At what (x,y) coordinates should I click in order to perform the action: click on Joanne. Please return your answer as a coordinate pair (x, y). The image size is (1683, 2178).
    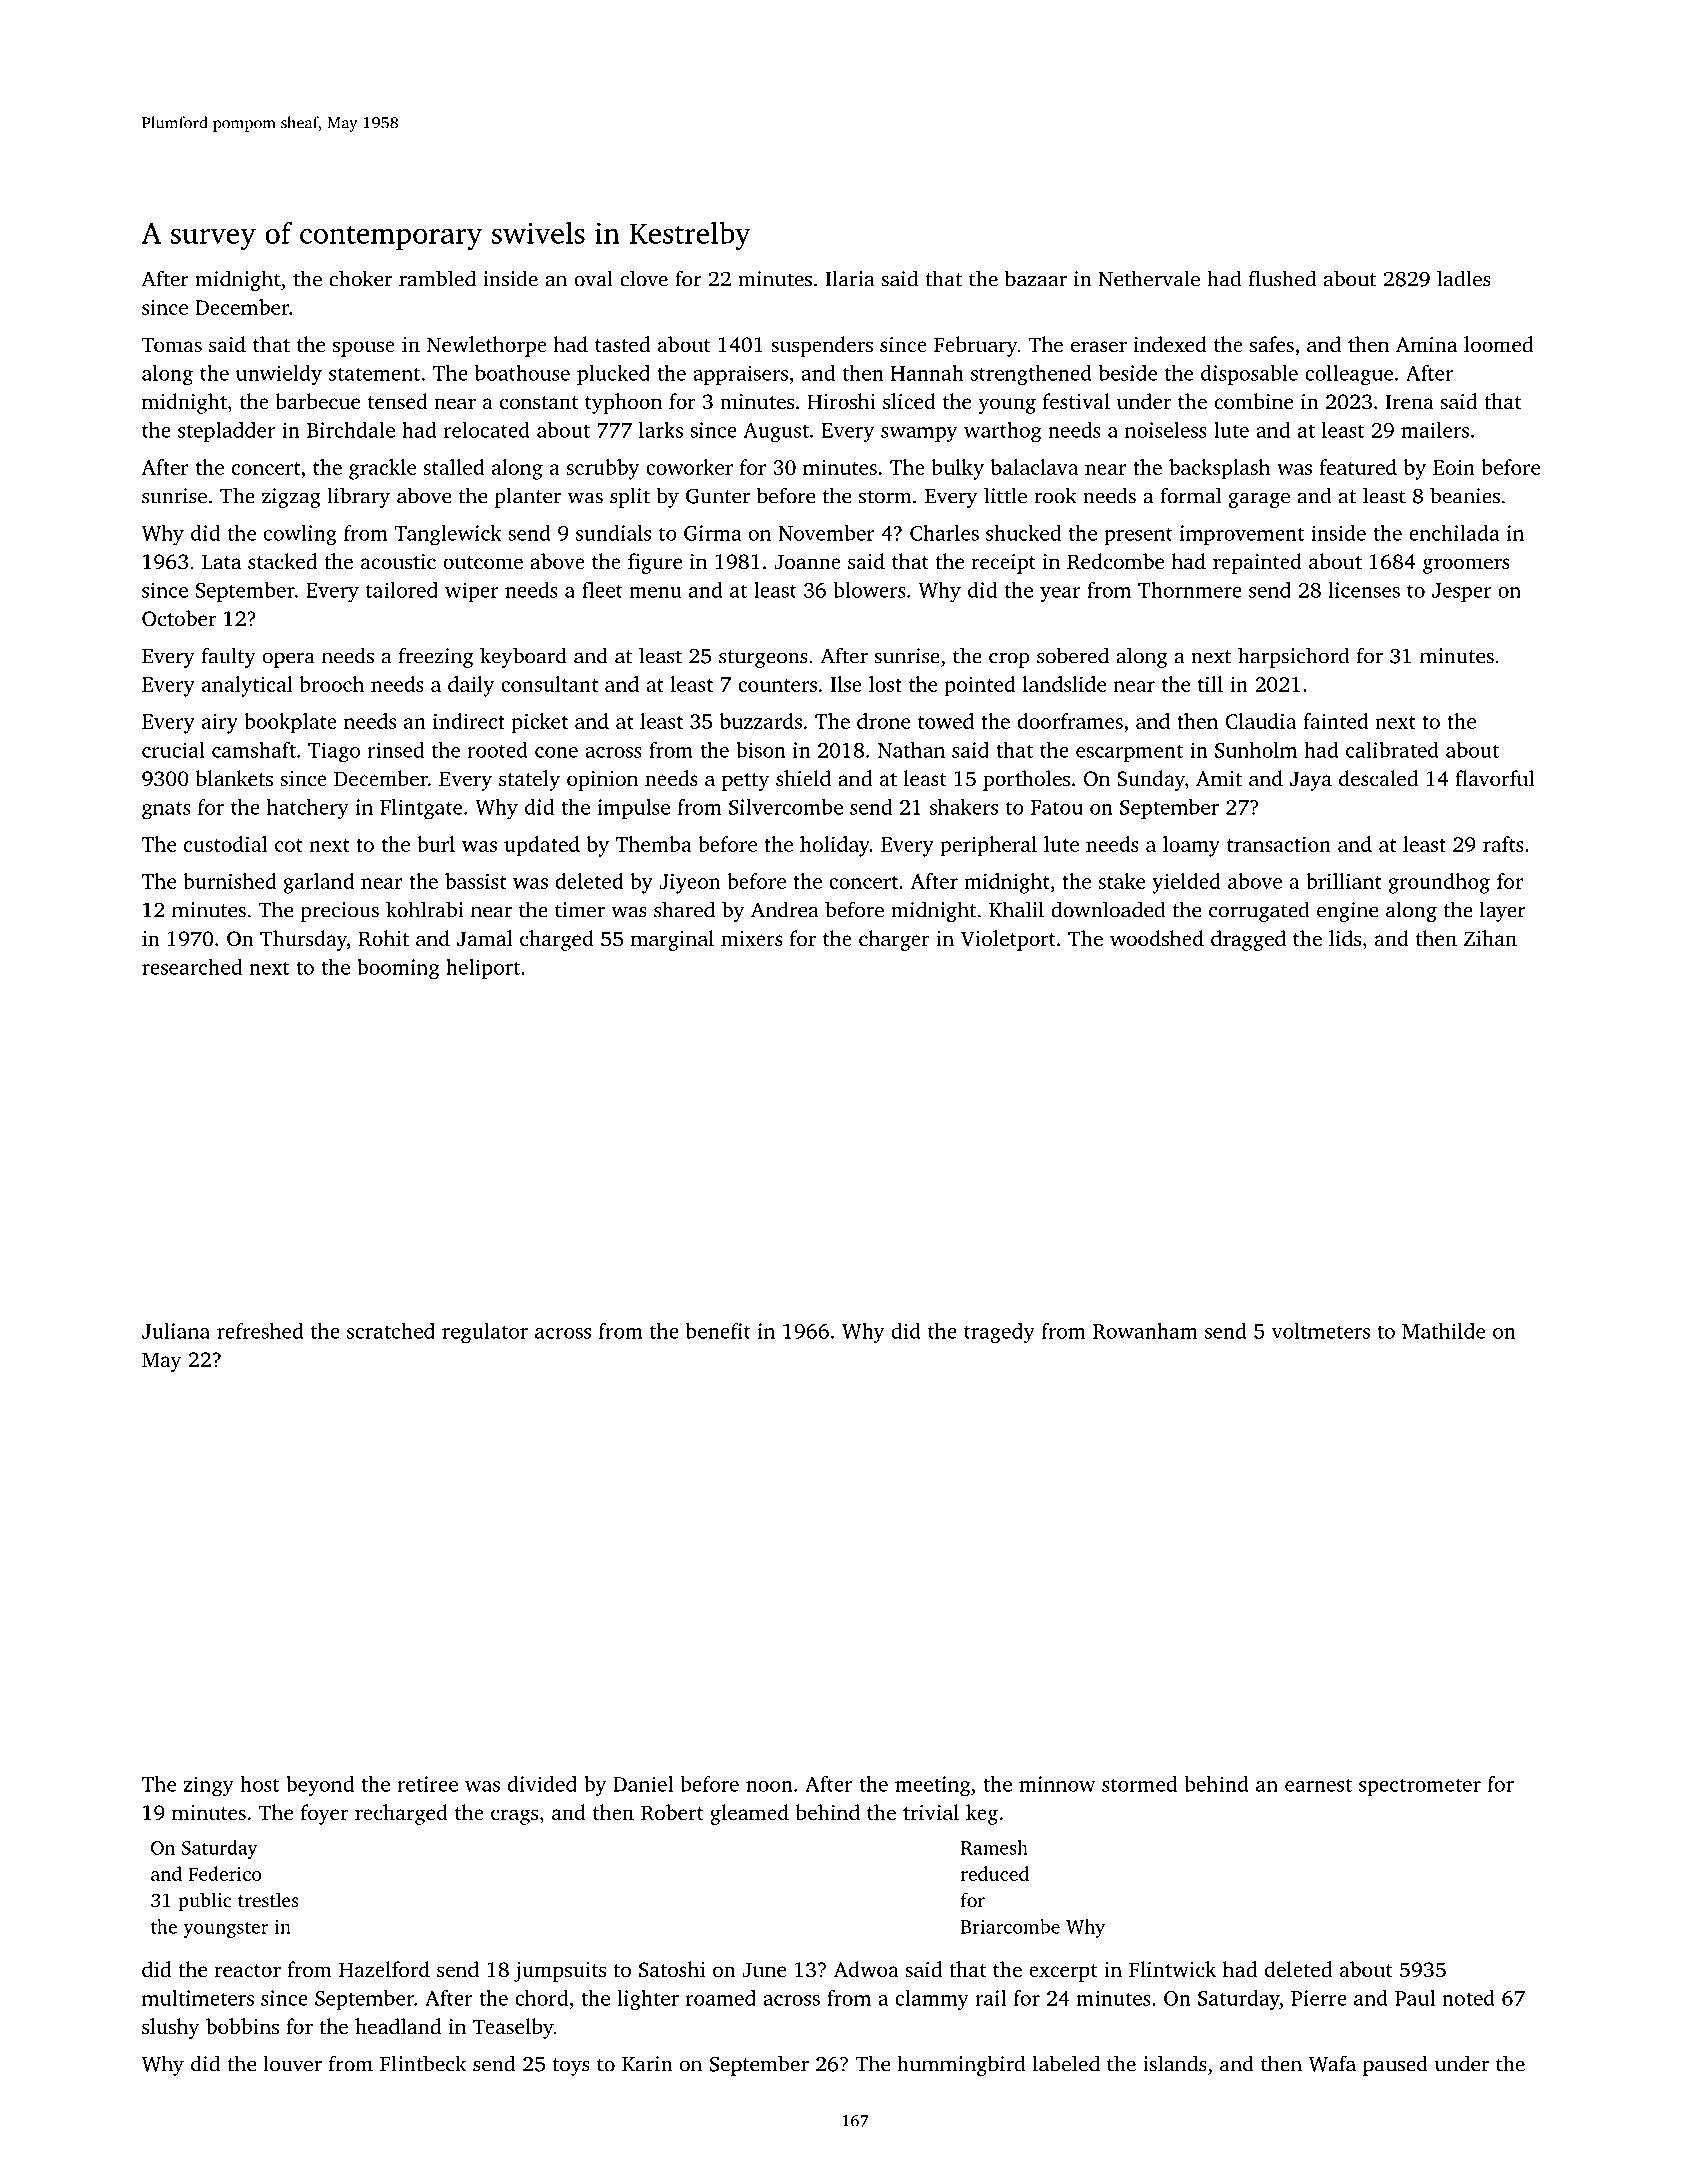
    Looking at the image, I should click on (807, 562).
